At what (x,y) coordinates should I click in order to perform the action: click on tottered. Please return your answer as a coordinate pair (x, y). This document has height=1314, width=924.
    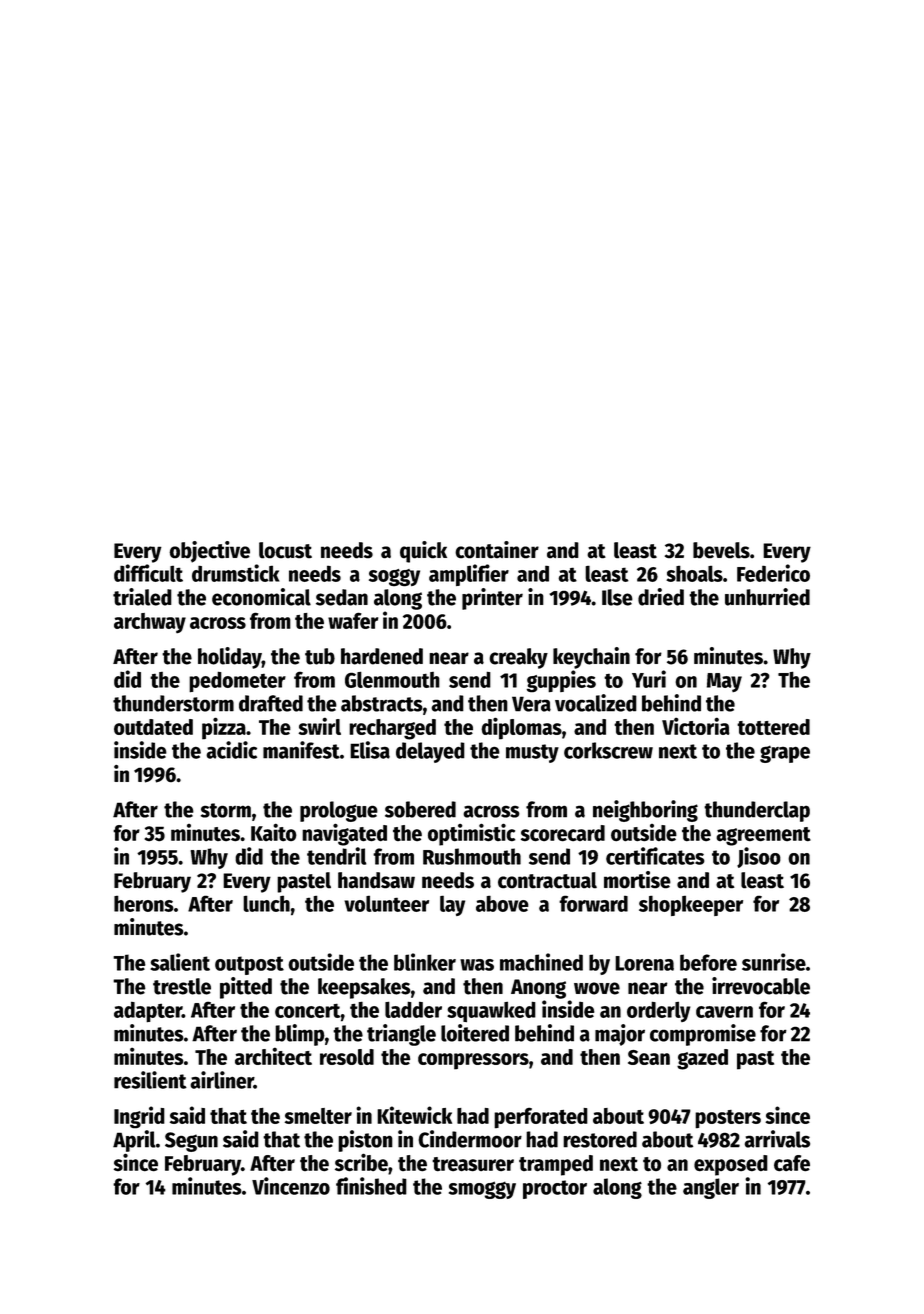
    Looking at the image, I should click on (773, 727).
